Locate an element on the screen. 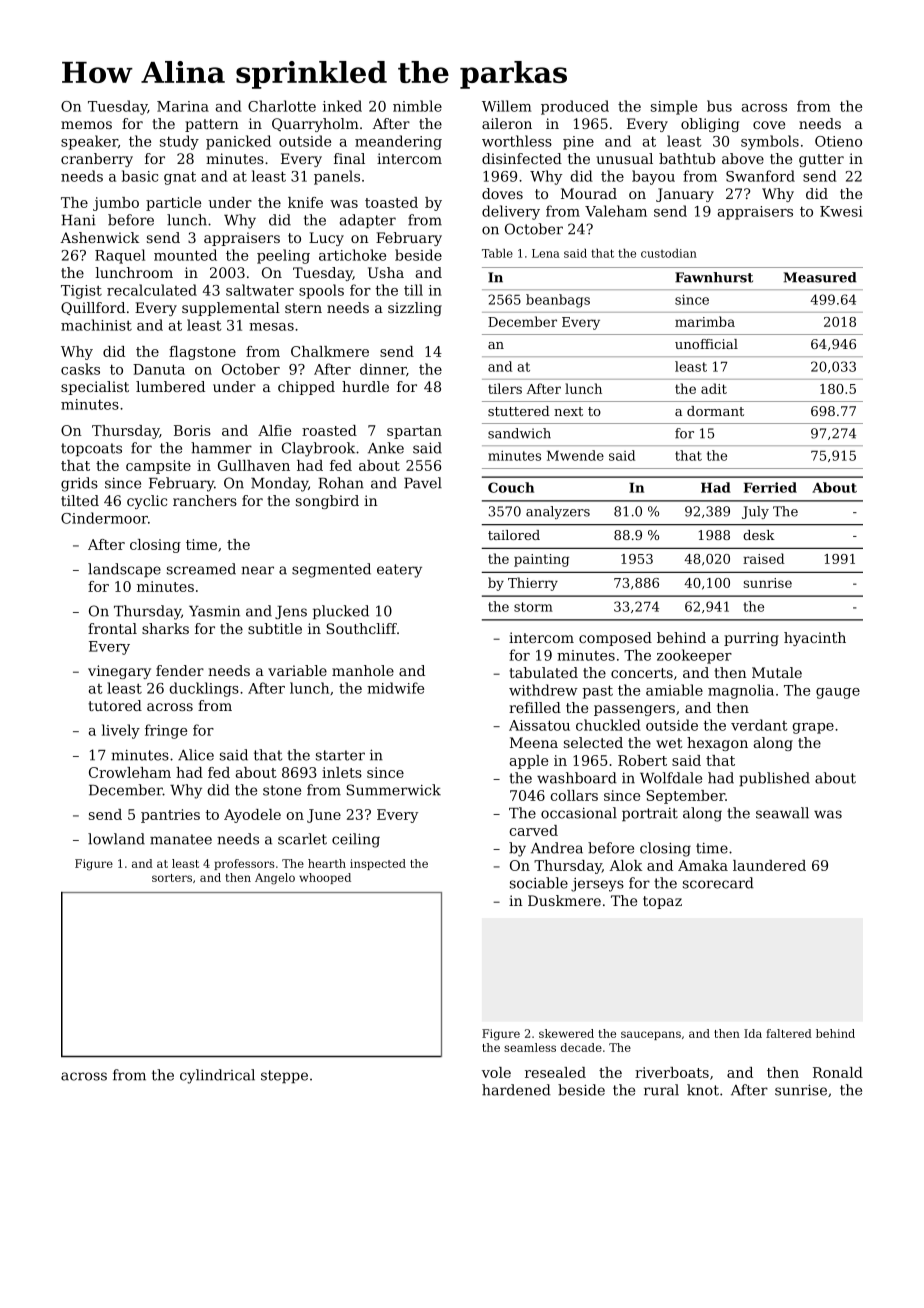 This screenshot has width=924, height=1308. variable is located at coordinates (297, 670).
